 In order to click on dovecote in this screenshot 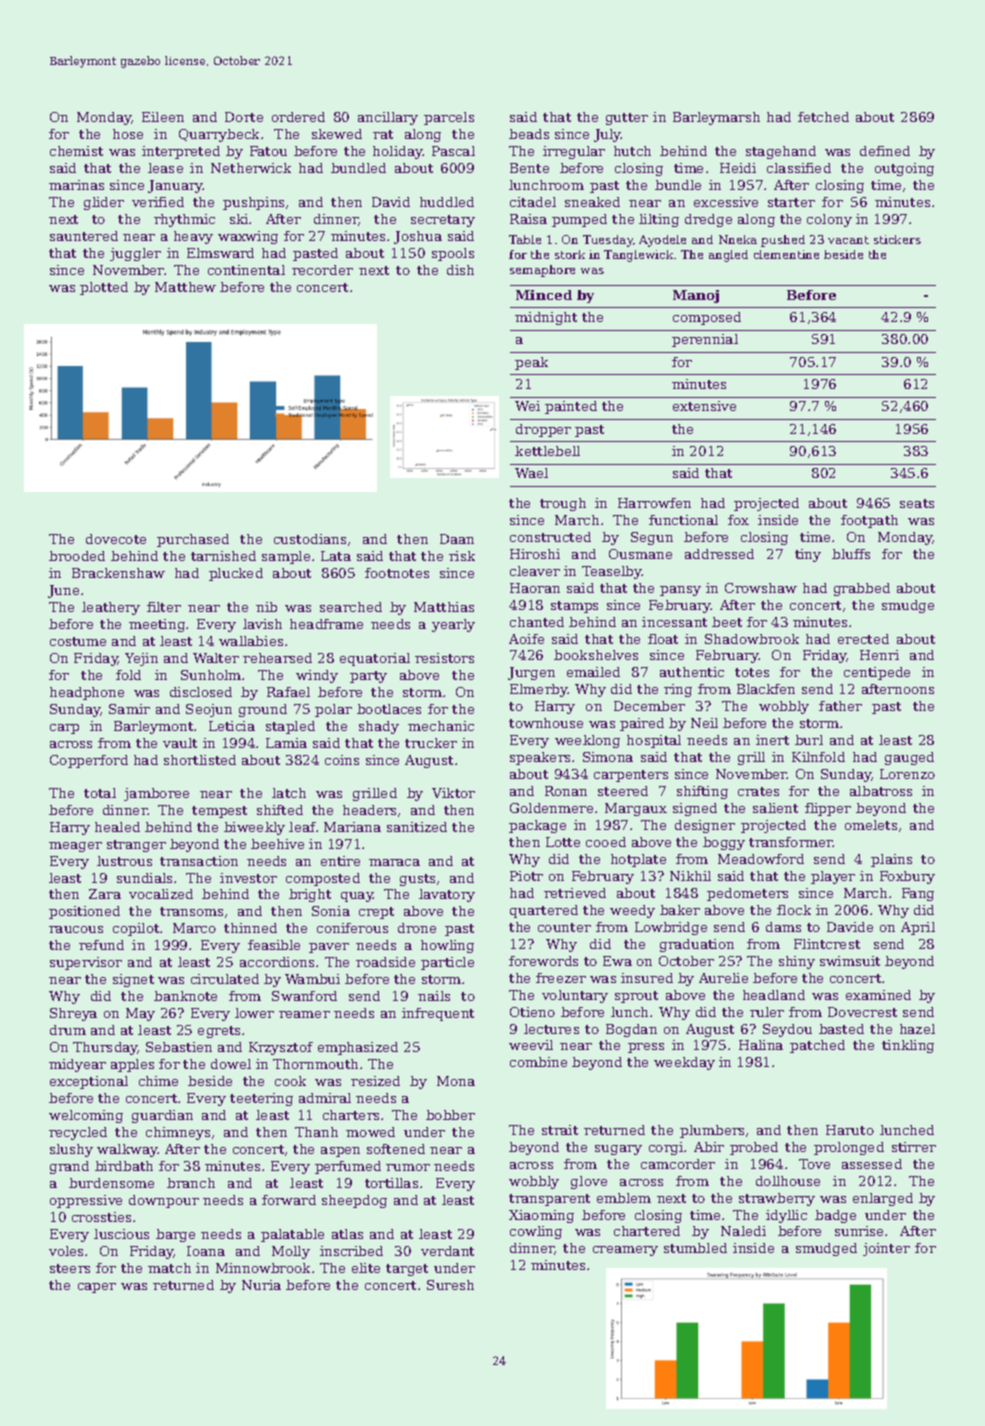, I will do `click(116, 539)`.
